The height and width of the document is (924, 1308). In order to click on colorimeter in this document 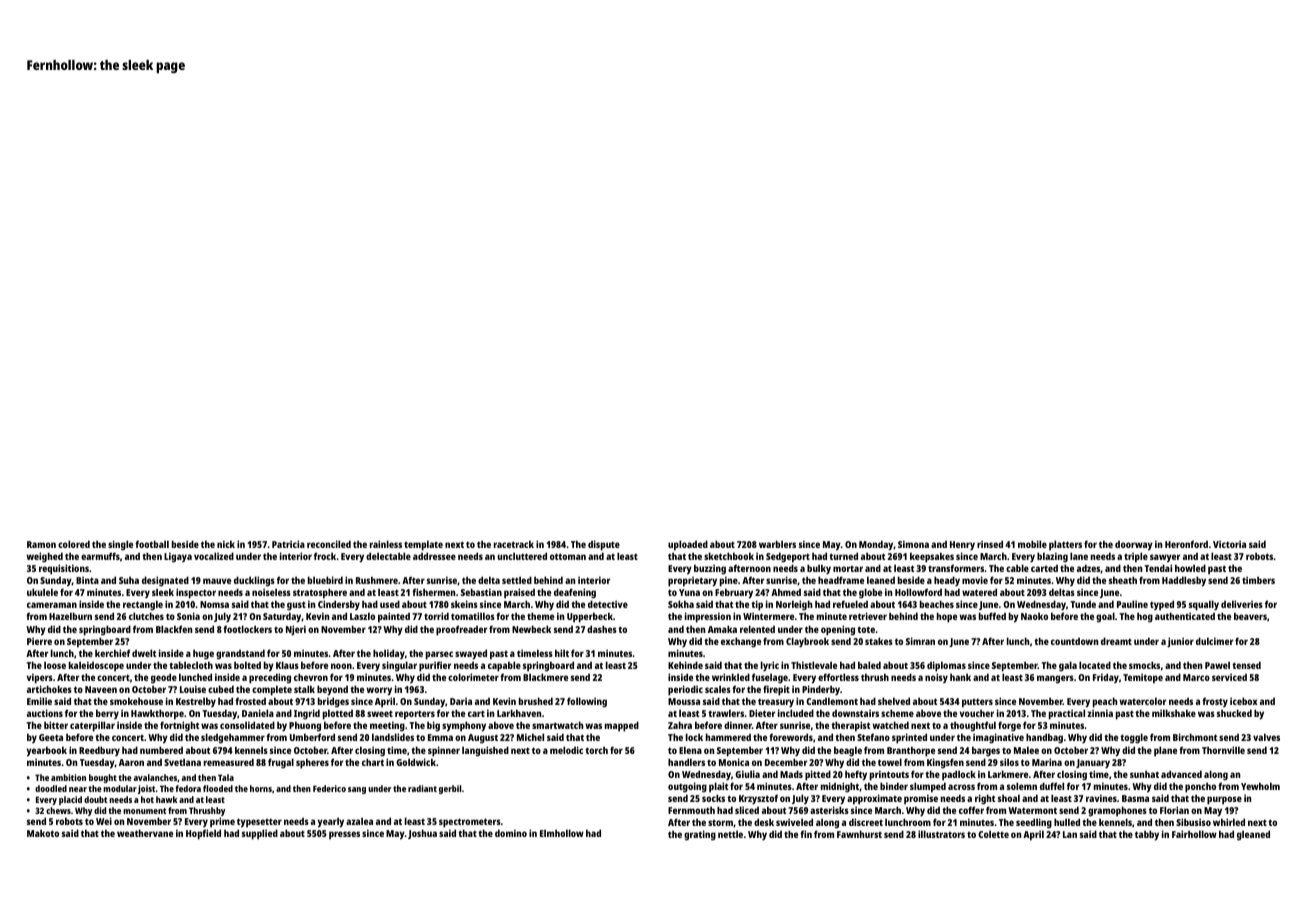, I will do `click(473, 677)`.
